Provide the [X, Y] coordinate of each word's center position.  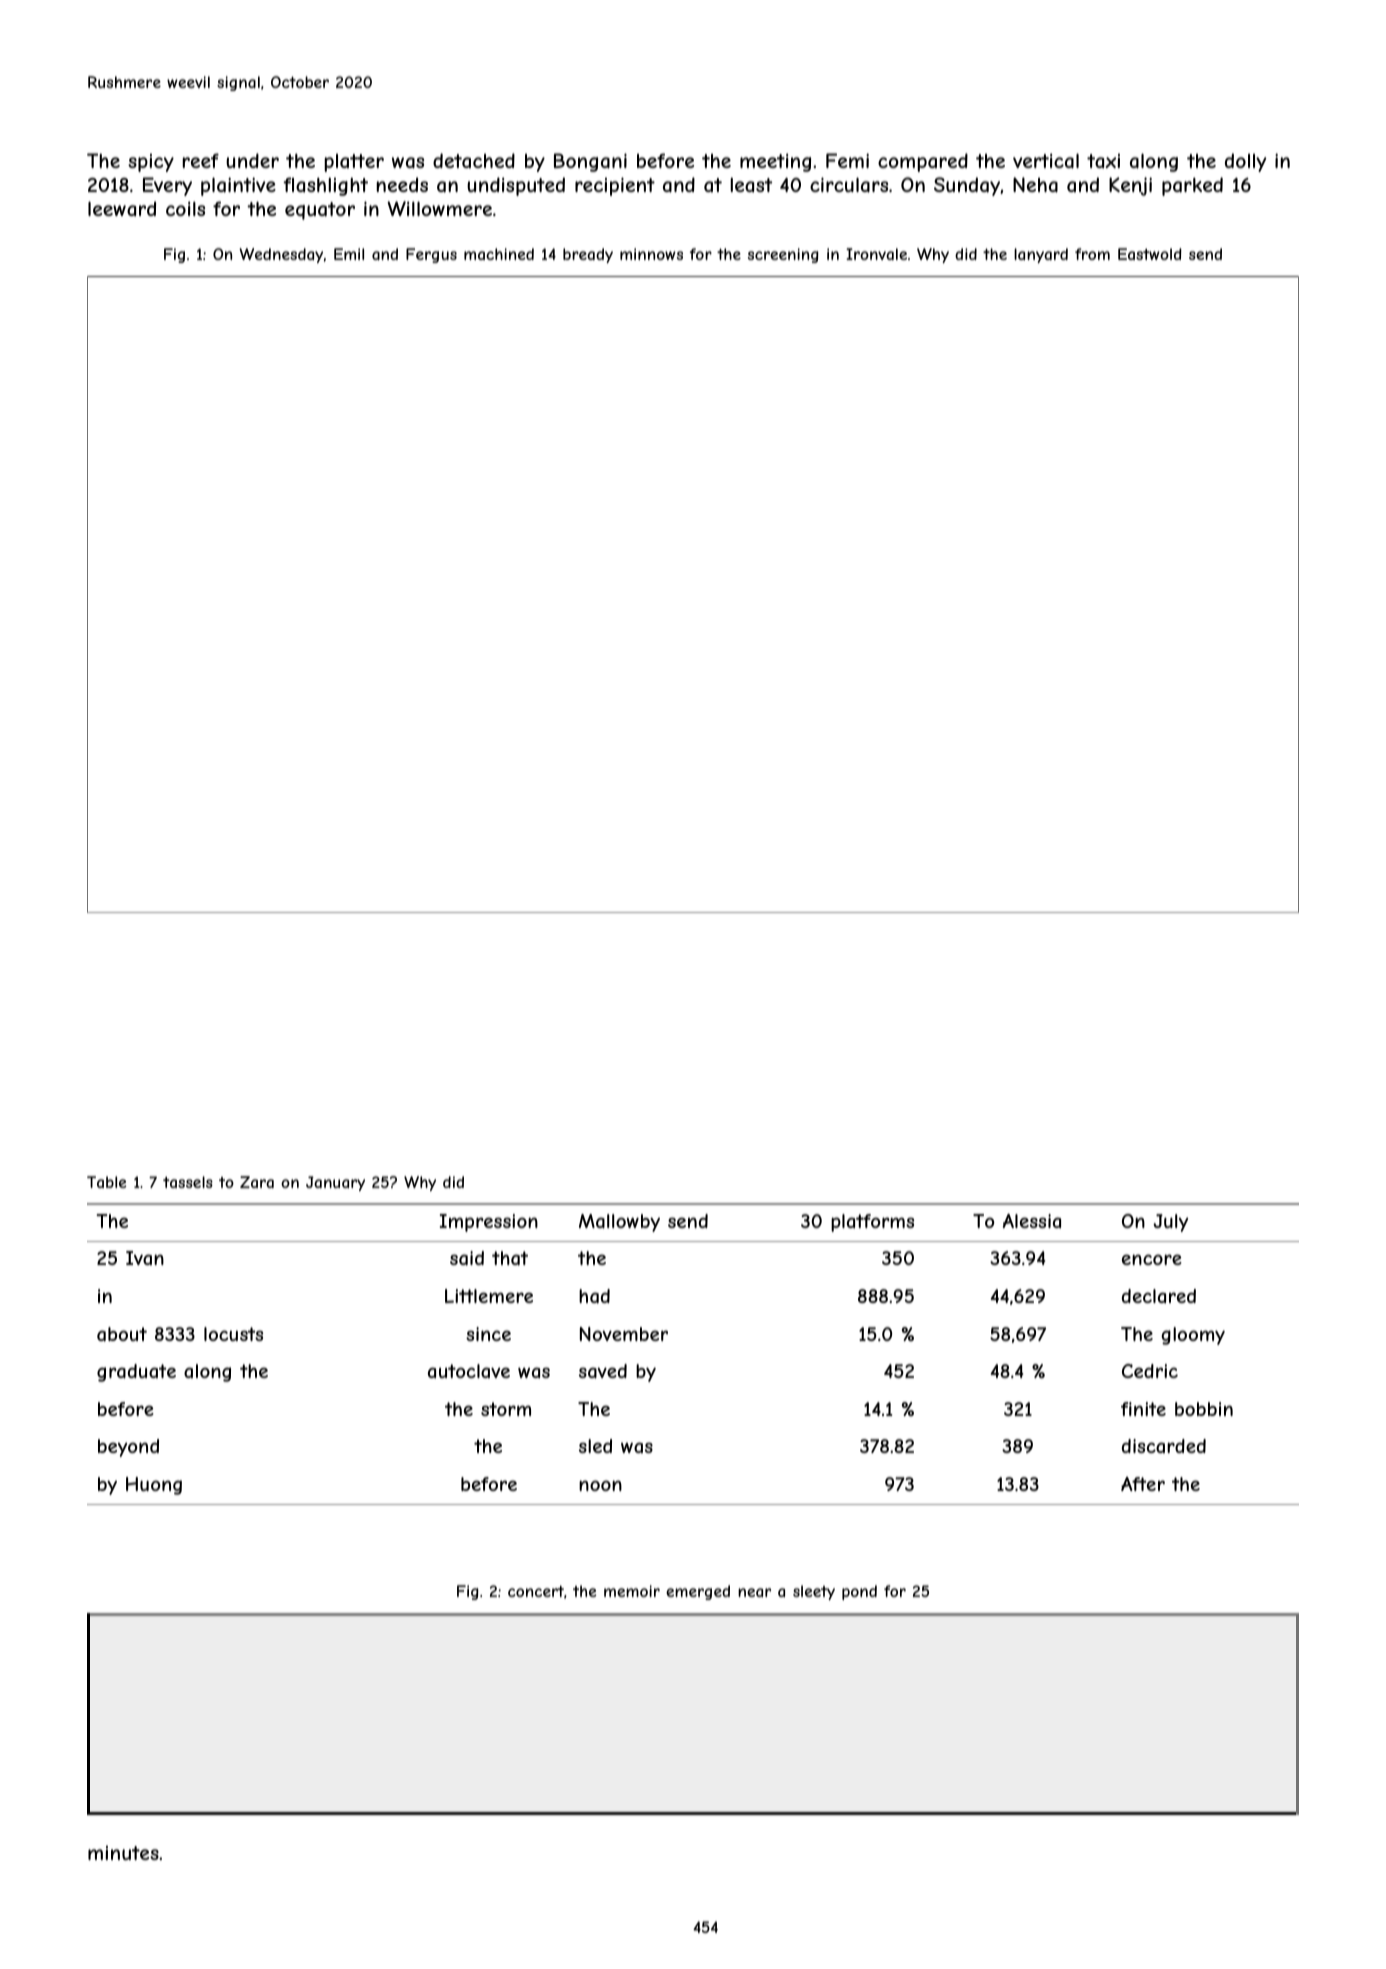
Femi [847, 160]
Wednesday [281, 255]
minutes [123, 1853]
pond [859, 1592]
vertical [1046, 161]
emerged [698, 1592]
